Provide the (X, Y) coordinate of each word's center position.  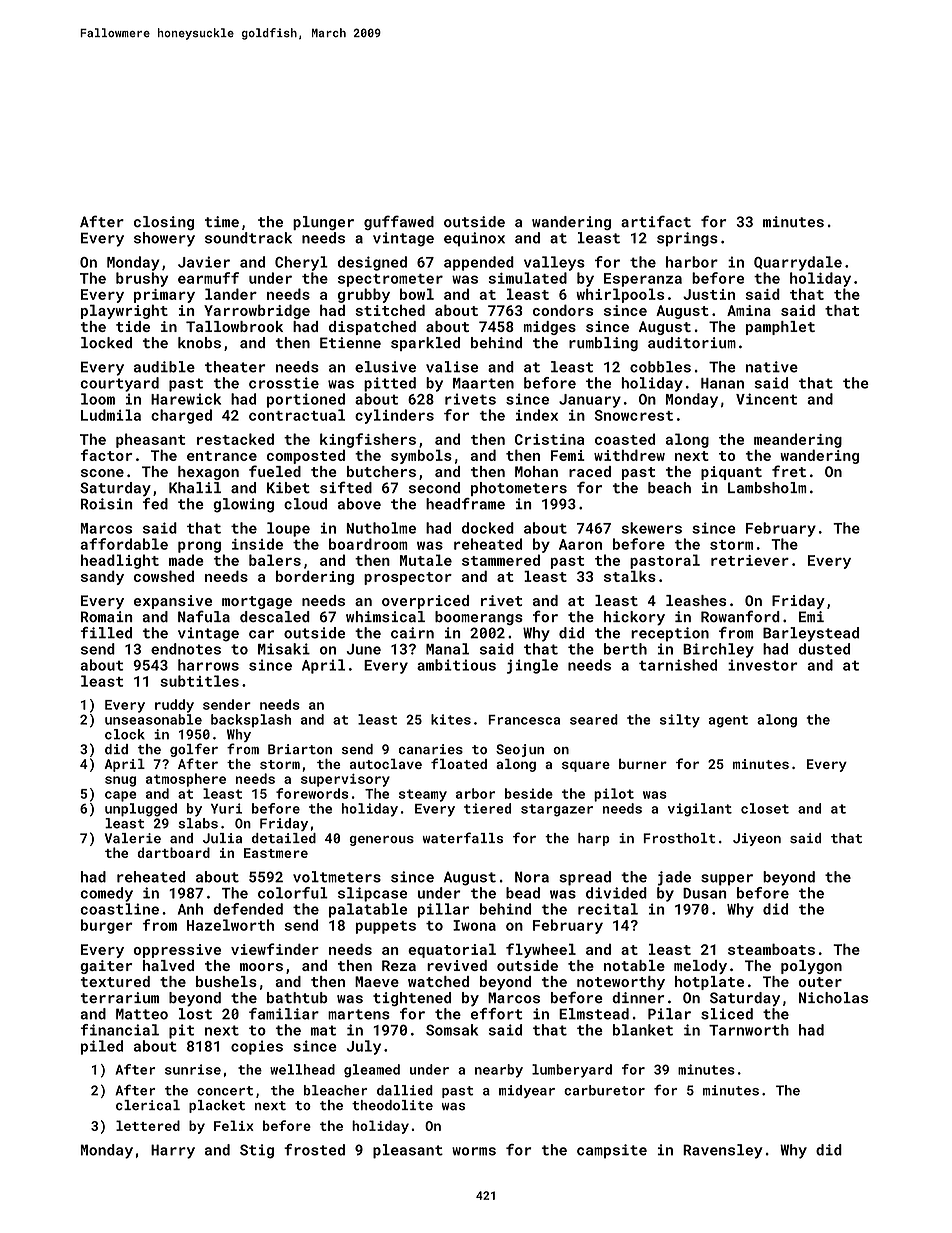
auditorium (692, 343)
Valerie (133, 838)
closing (164, 223)
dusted (824, 649)
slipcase (372, 894)
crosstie (284, 383)
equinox (474, 239)
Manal (447, 649)
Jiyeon (757, 839)
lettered (148, 1125)
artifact (656, 221)
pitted (390, 384)
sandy (102, 577)
